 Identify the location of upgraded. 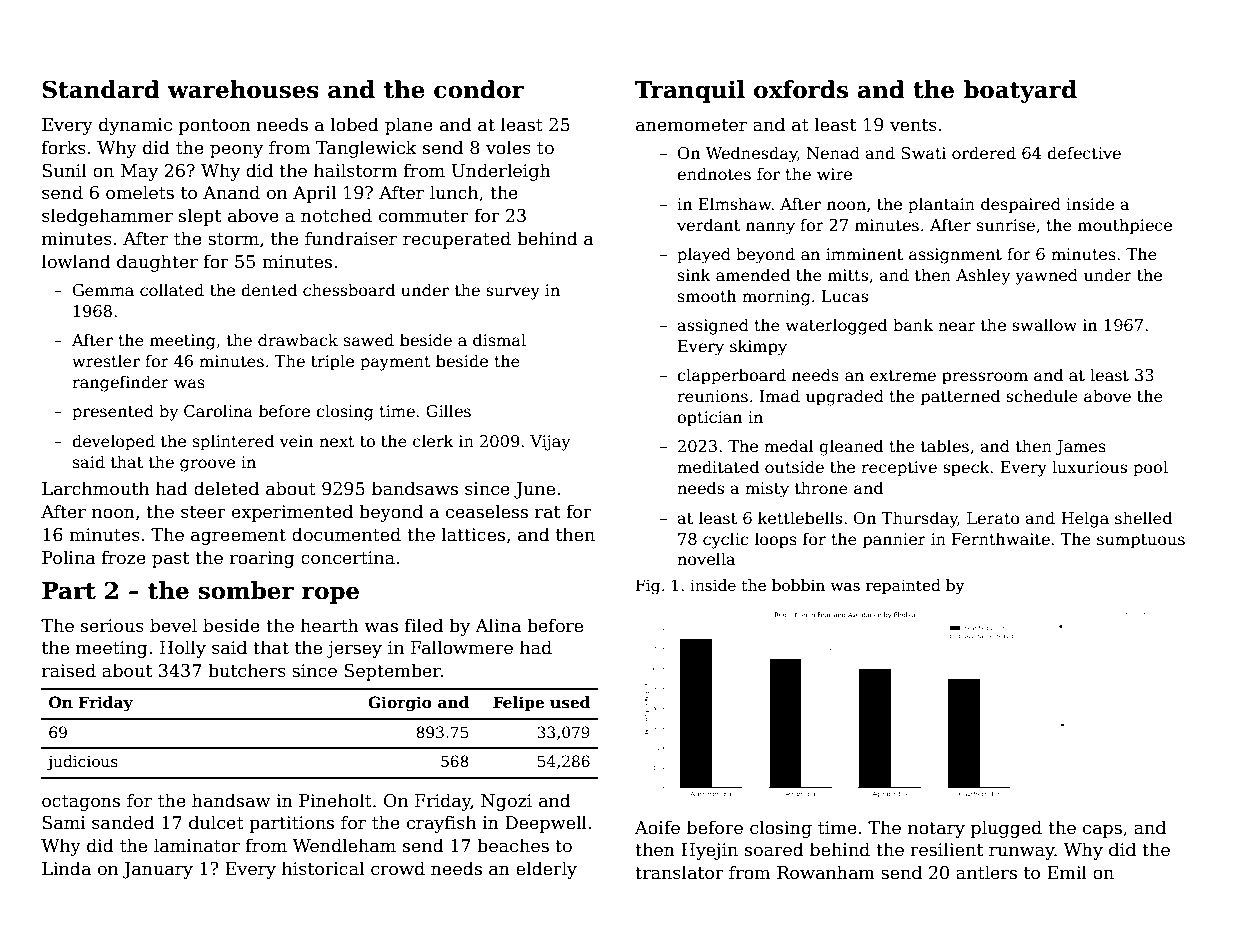
(845, 397).
